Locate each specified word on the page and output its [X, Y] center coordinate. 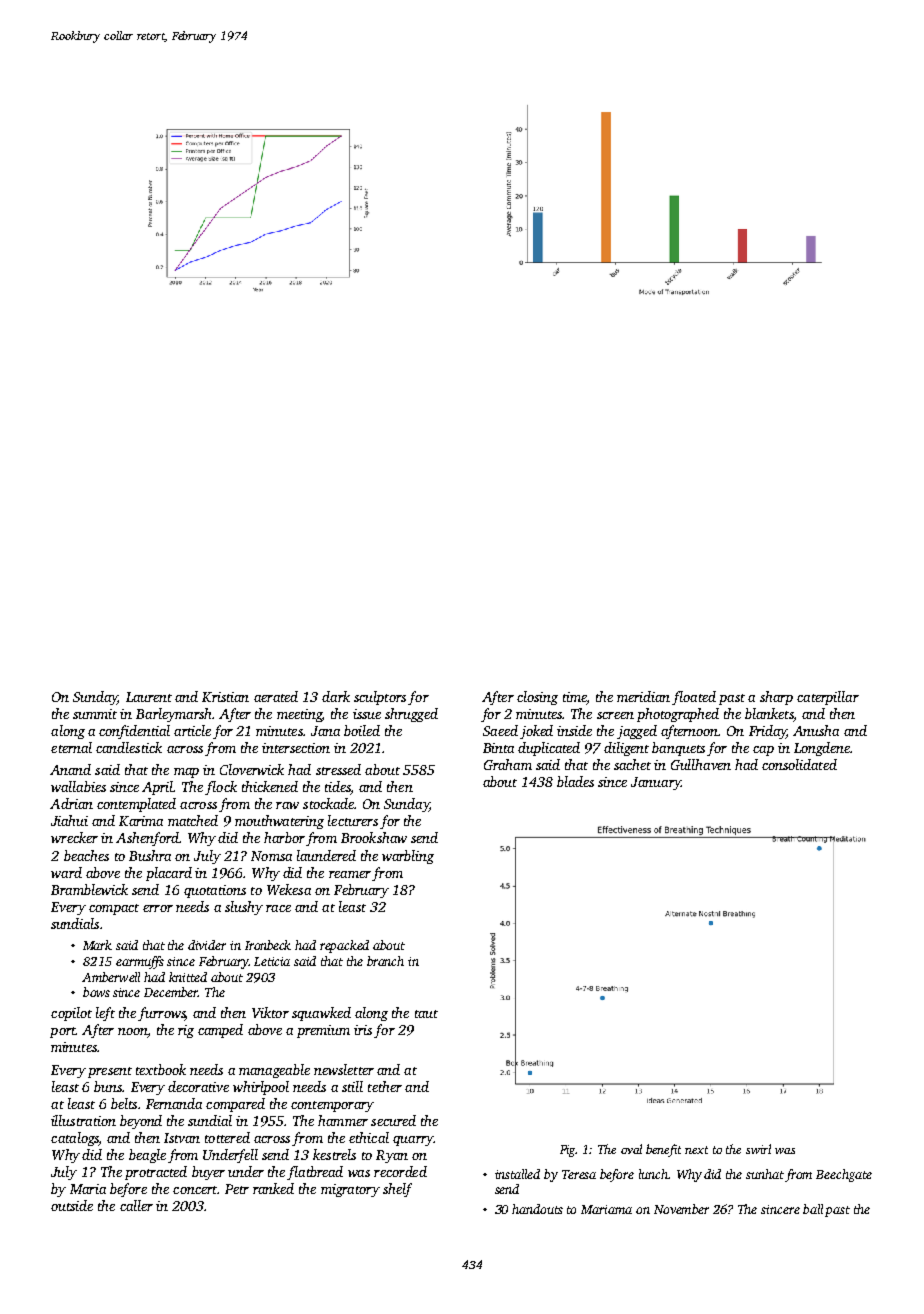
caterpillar [828, 698]
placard [169, 874]
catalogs [75, 1139]
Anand [70, 769]
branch [385, 961]
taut [426, 1014]
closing [537, 698]
